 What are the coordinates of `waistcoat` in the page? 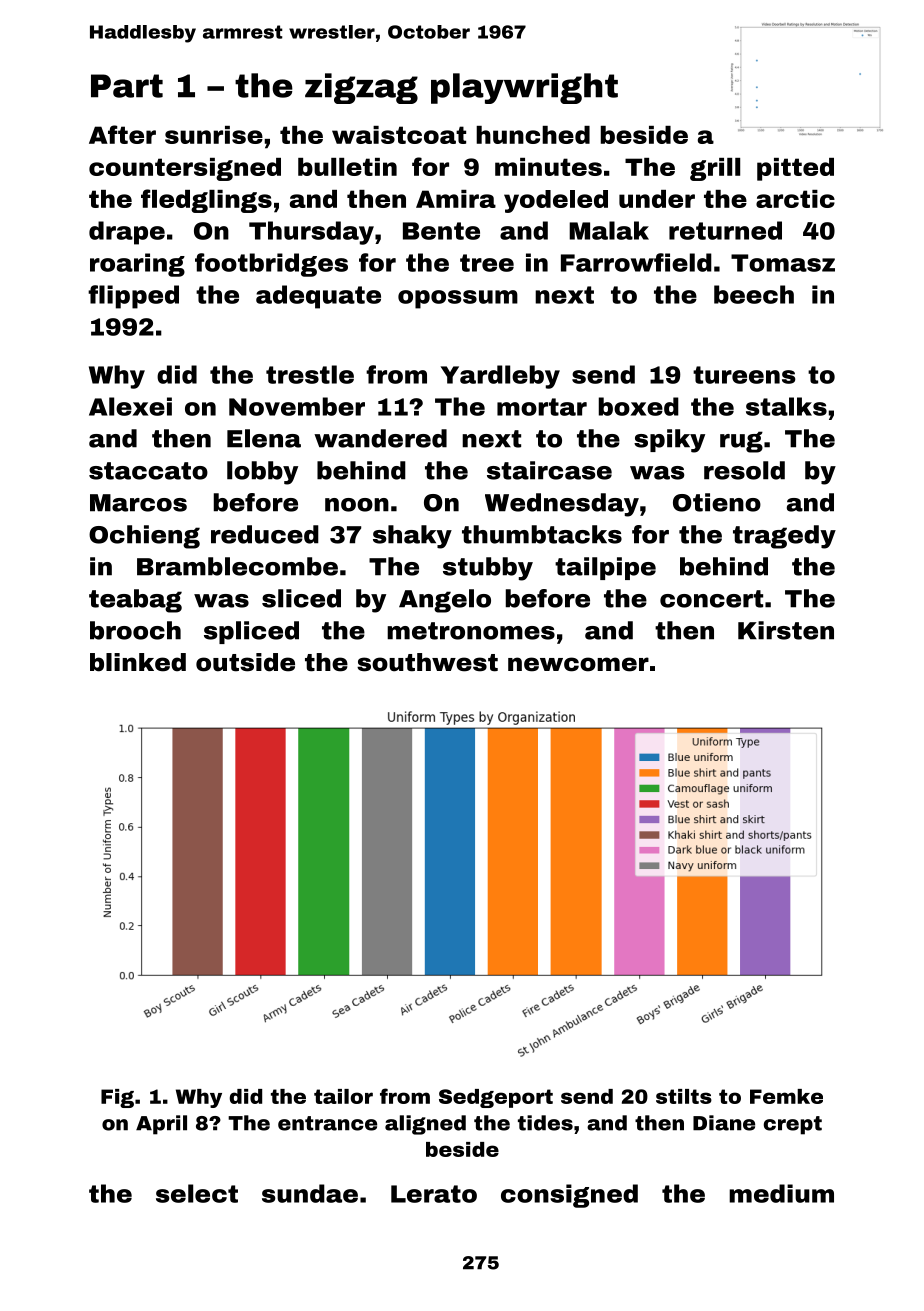 It's located at (399, 135).
